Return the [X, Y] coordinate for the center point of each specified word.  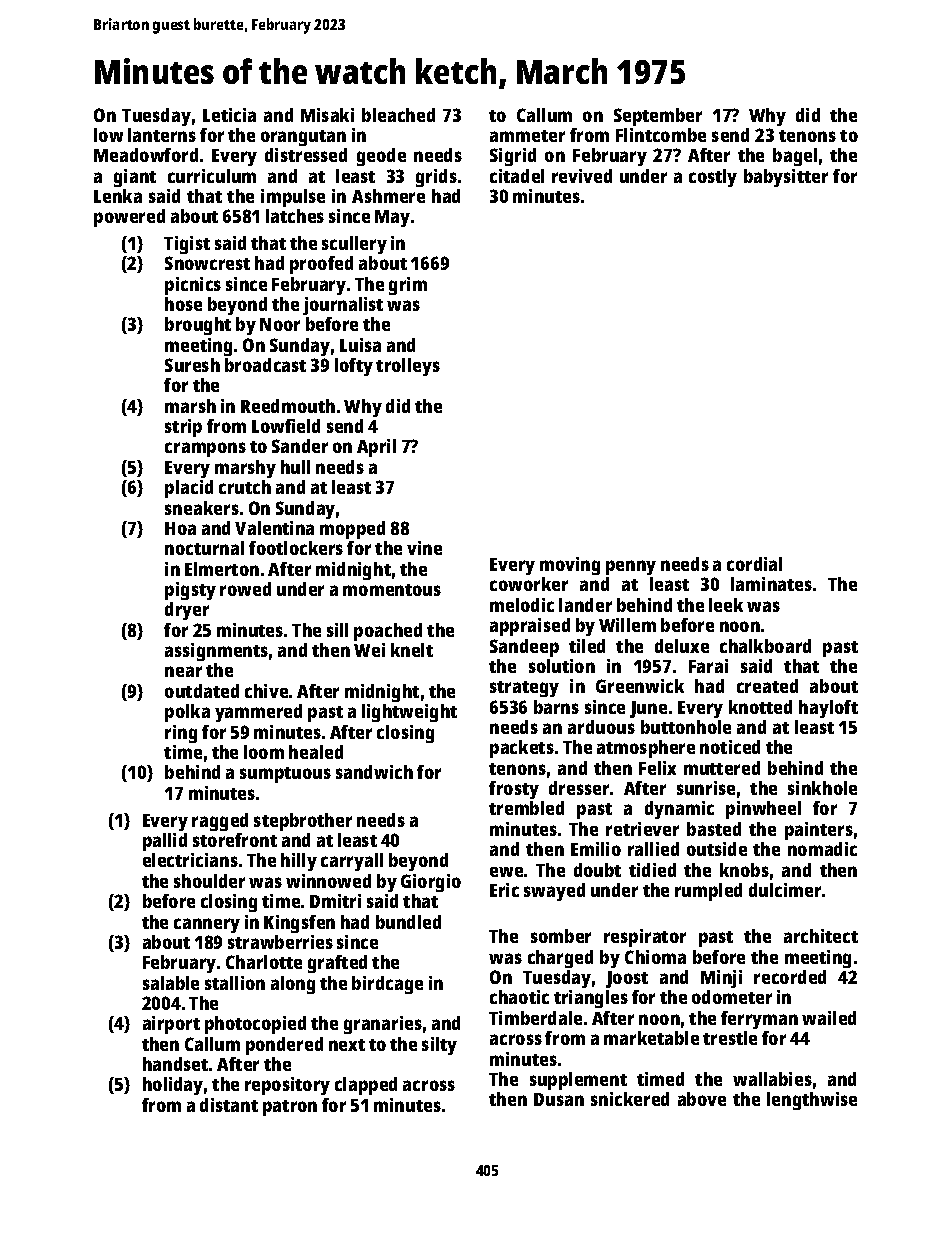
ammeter [527, 136]
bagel [795, 157]
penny [631, 567]
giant [135, 178]
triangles [591, 999]
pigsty [190, 591]
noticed [730, 747]
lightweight [409, 713]
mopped [352, 530]
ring [181, 734]
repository [287, 1086]
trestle [730, 1038]
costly [713, 178]
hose [183, 304]
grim [408, 286]
